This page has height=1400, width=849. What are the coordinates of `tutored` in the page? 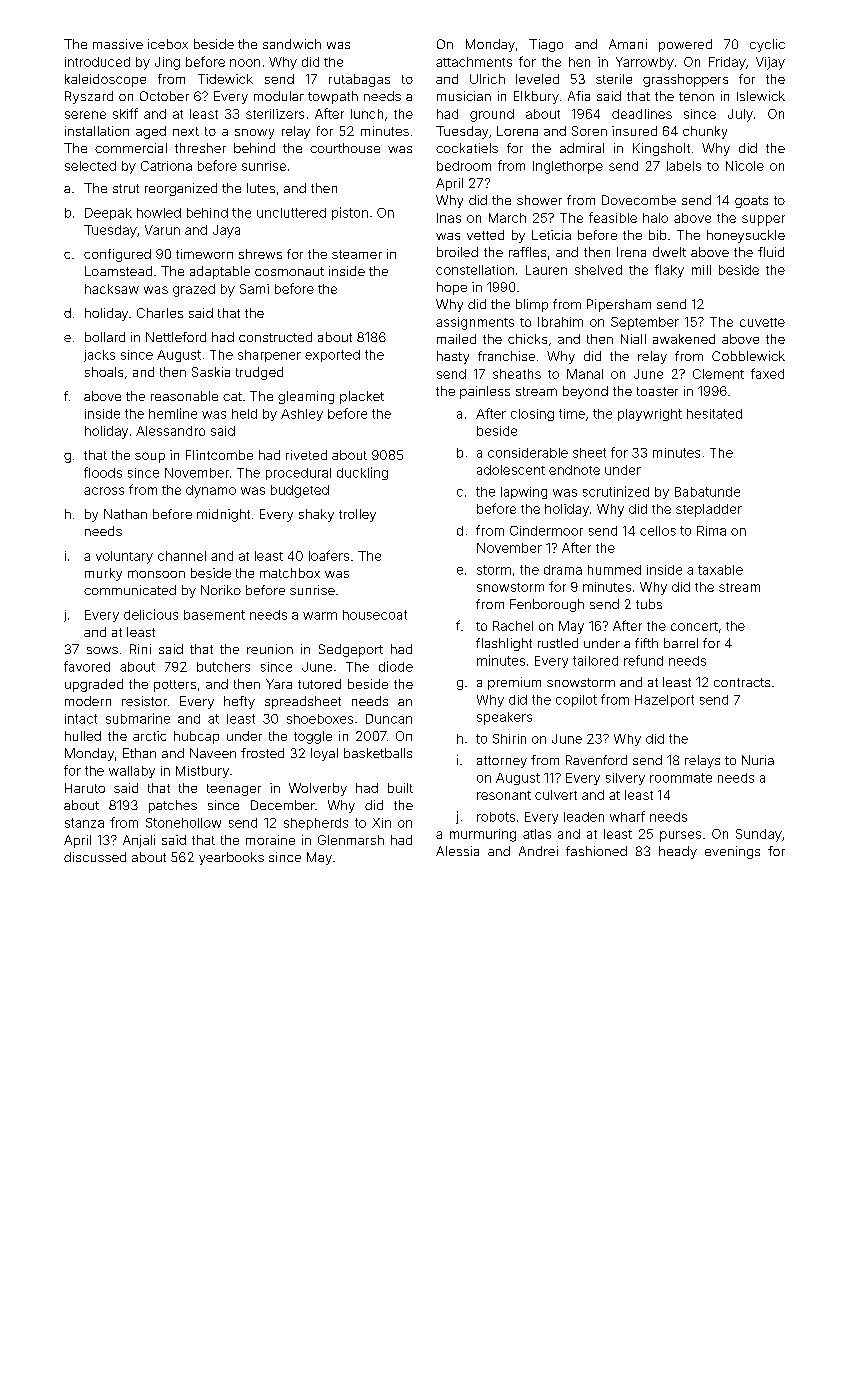 It's located at (319, 684).
